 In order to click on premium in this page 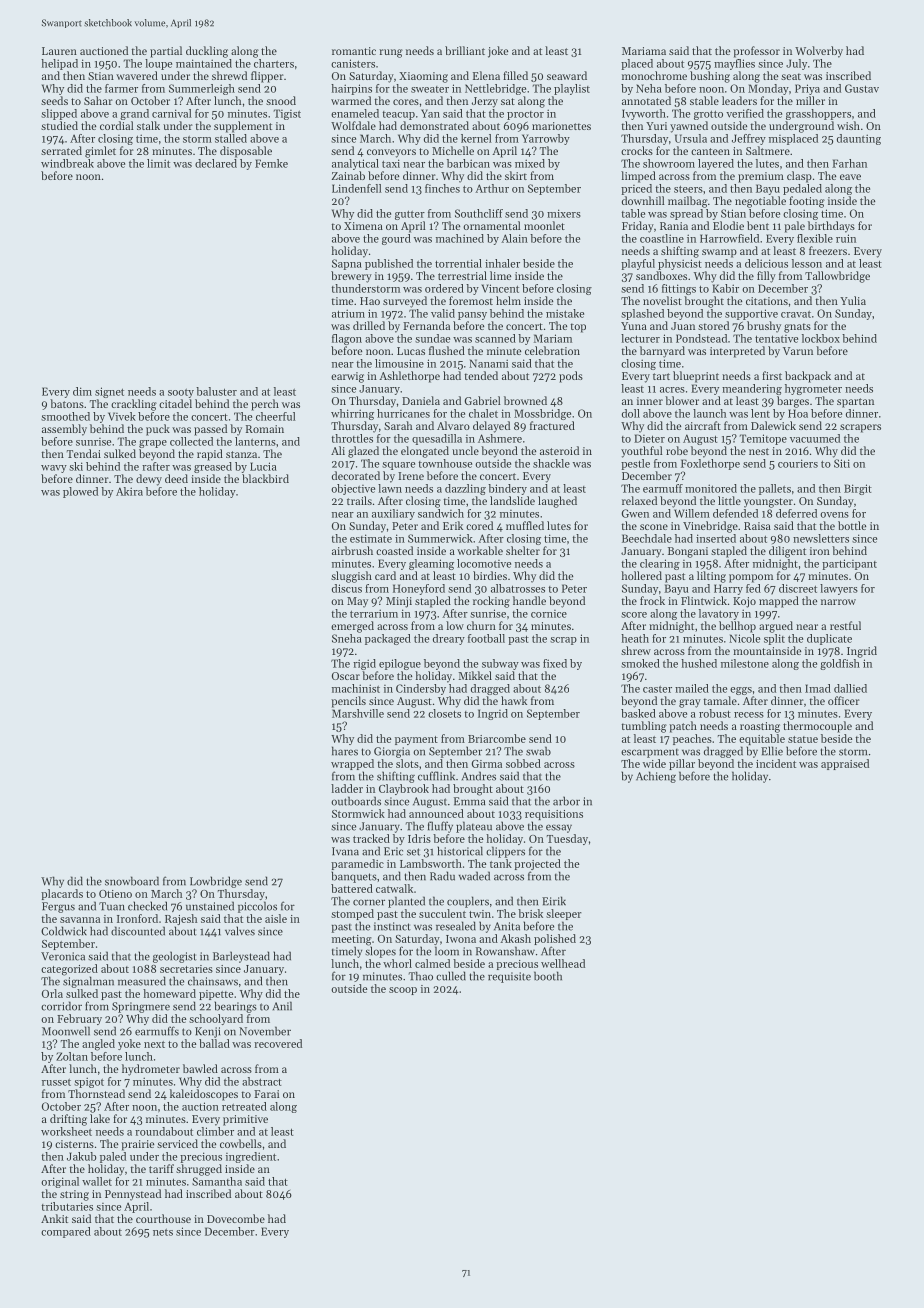, I will do `click(761, 177)`.
